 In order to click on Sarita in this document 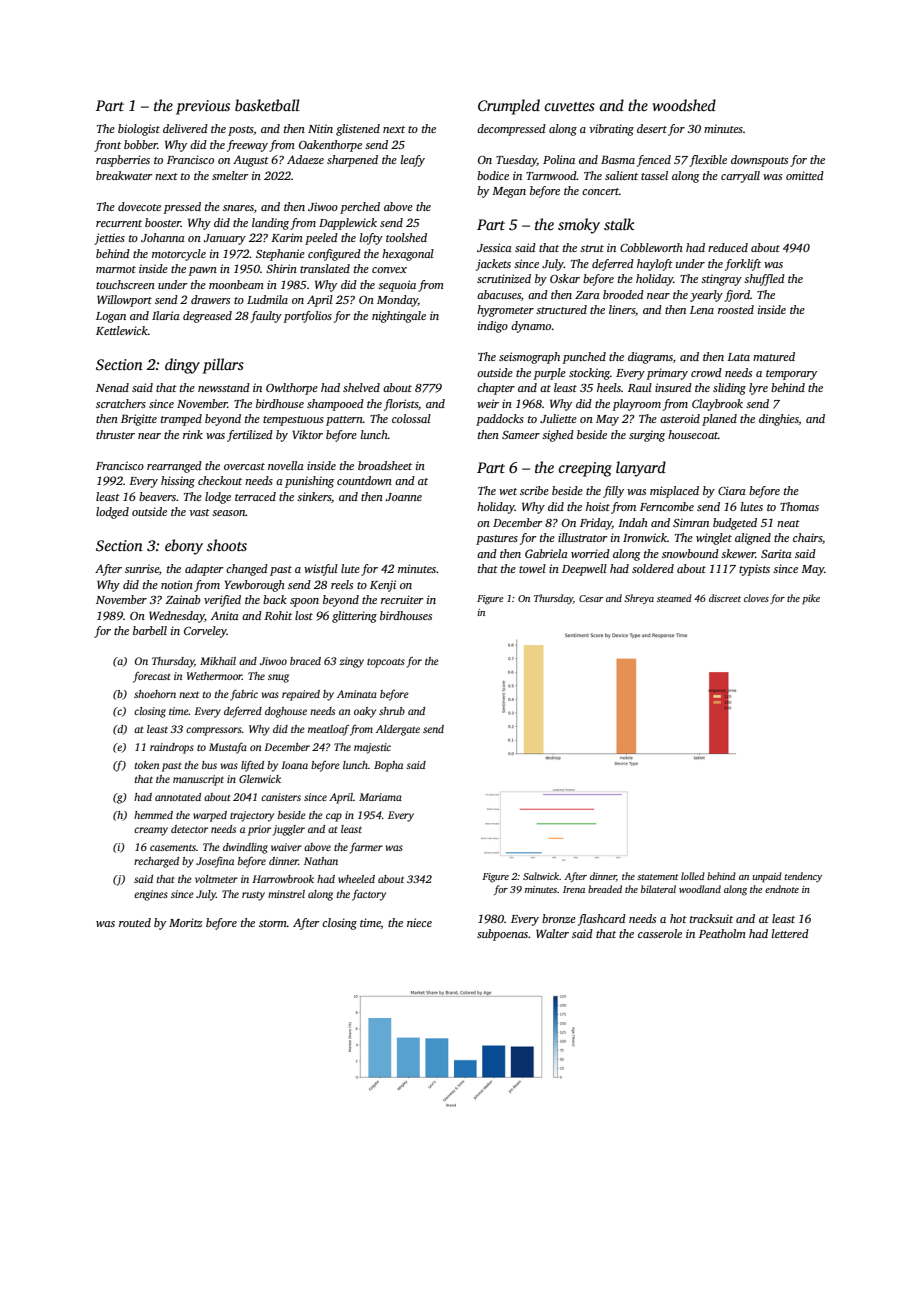, I will do `click(776, 553)`.
